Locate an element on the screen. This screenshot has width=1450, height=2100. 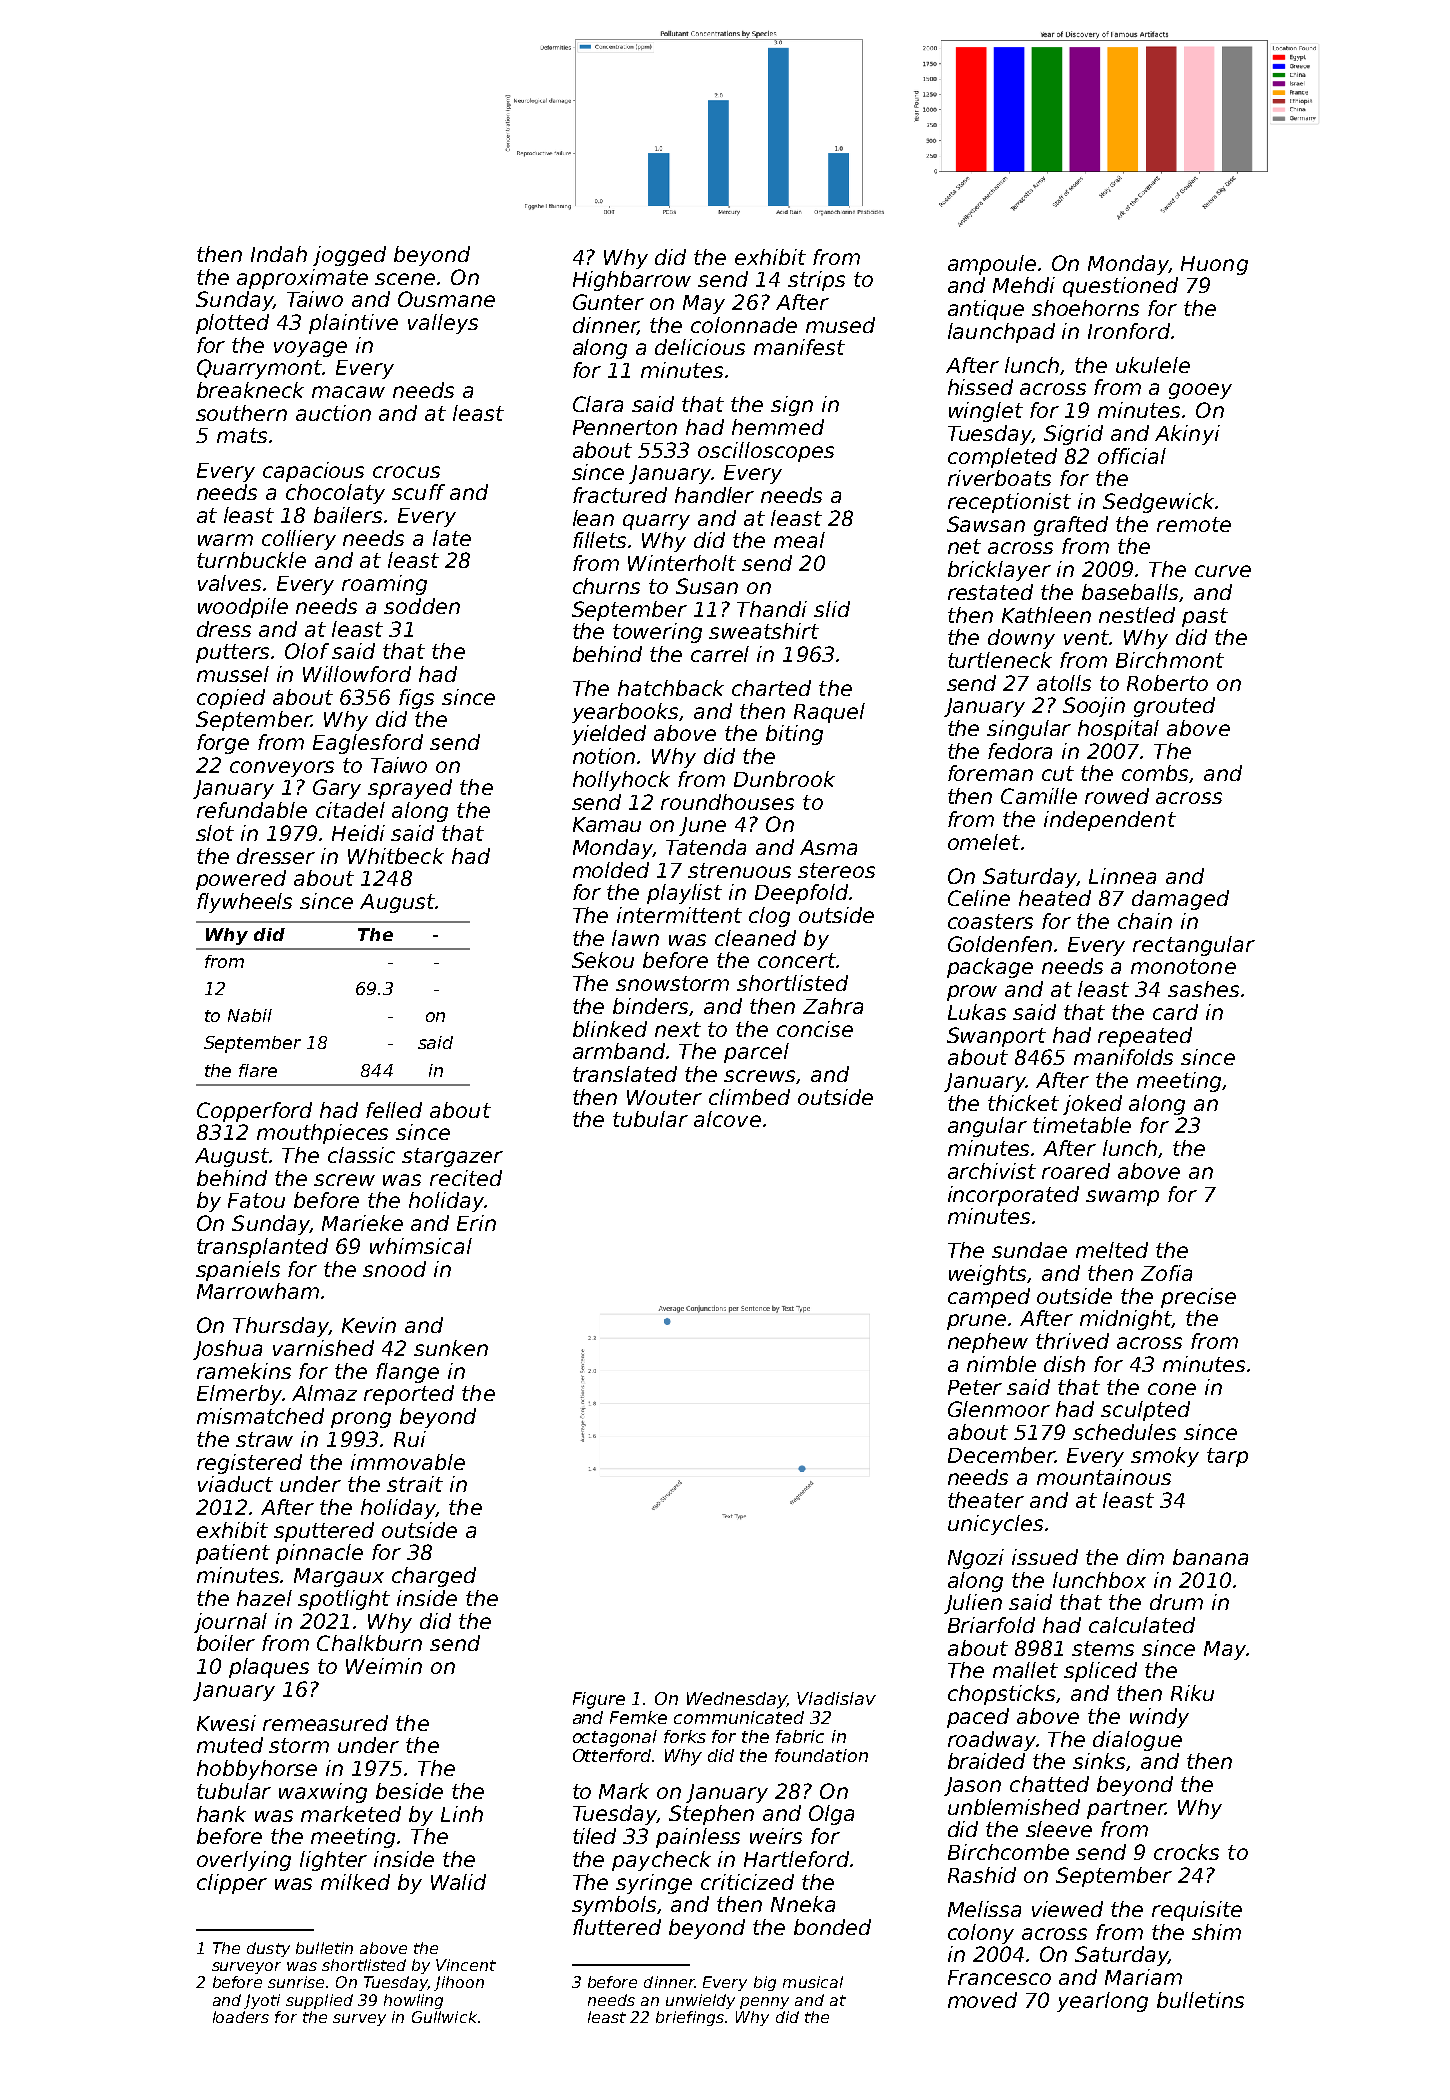
Zofia is located at coordinates (1166, 1273).
